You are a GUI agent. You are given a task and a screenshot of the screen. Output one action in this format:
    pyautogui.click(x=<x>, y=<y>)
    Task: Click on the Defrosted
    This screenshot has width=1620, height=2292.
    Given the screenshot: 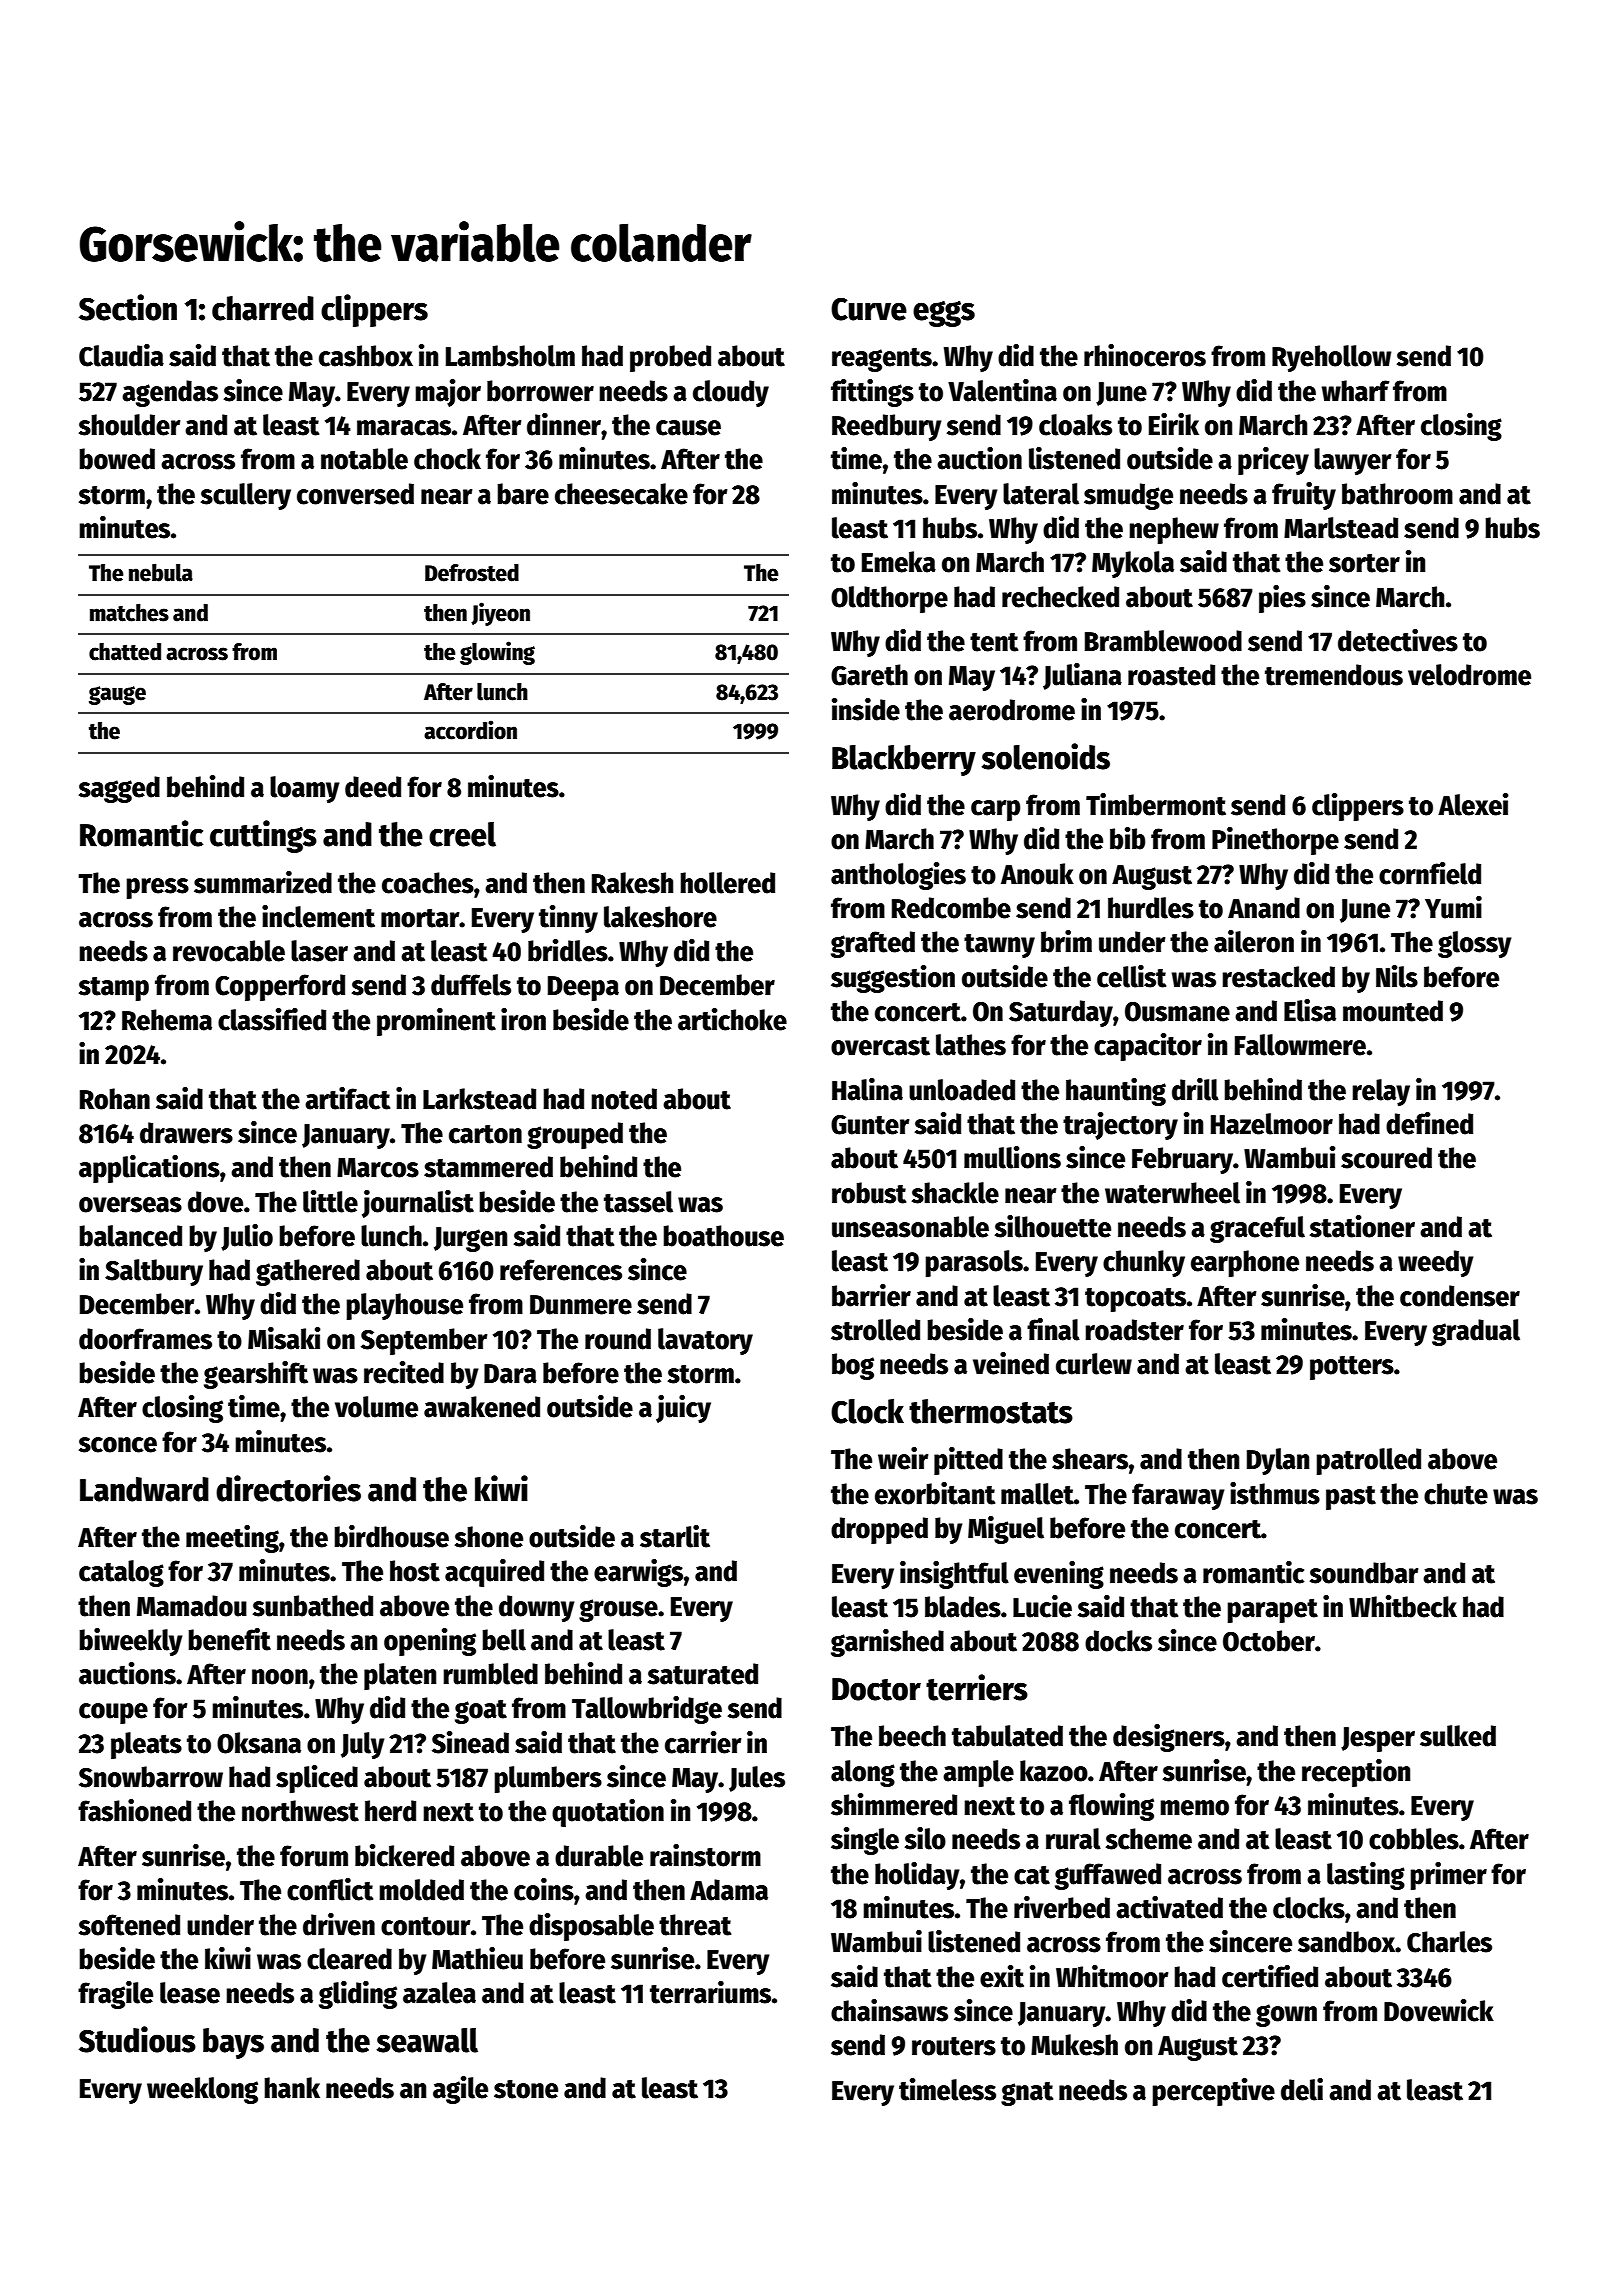 What is the action you would take?
    pyautogui.click(x=472, y=573)
